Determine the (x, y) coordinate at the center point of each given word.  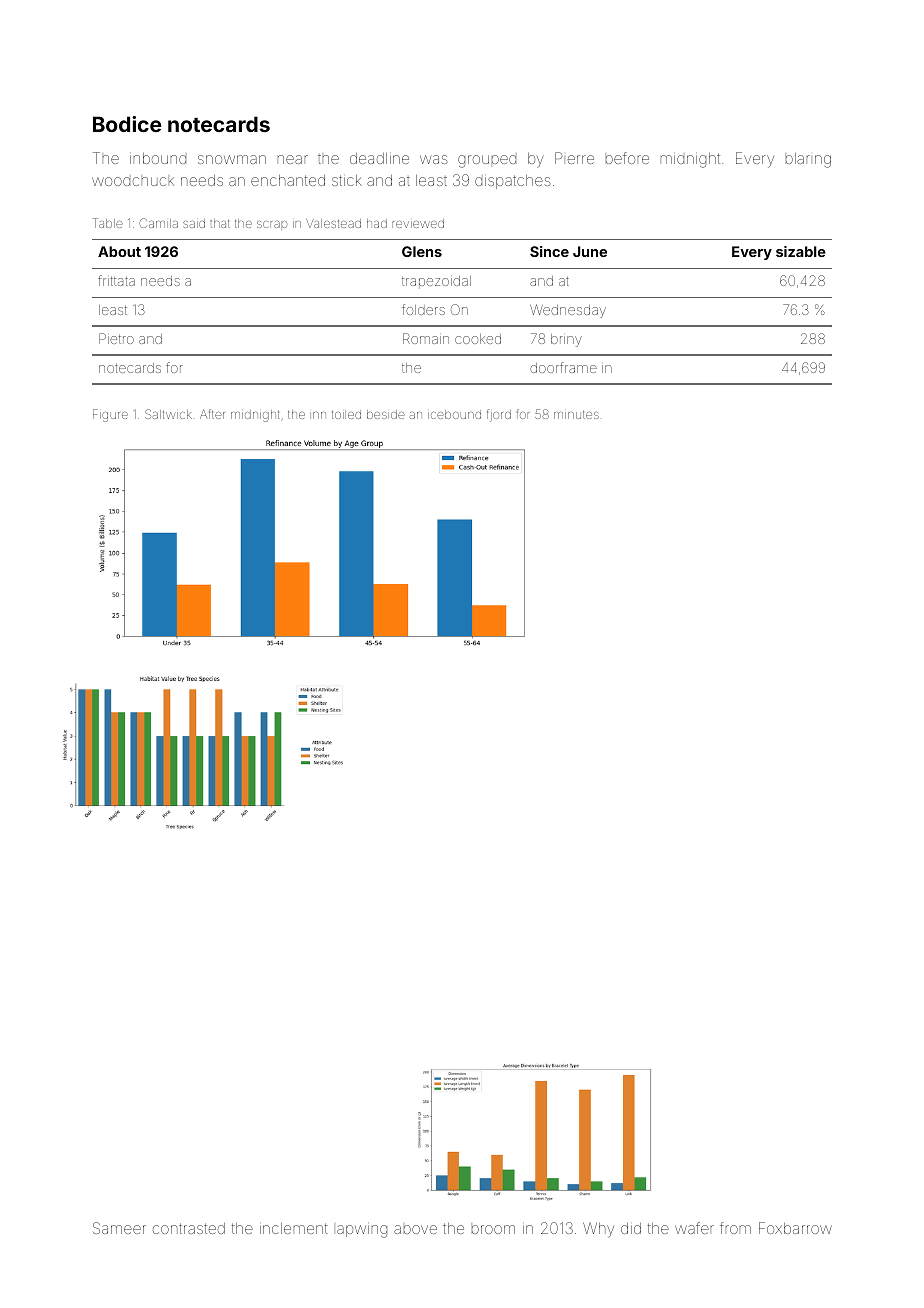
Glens (422, 251)
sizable (801, 251)
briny (566, 340)
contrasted (189, 1228)
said (194, 223)
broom (493, 1229)
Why (598, 1230)
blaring (808, 160)
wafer (694, 1228)
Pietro (116, 338)
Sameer (119, 1228)
